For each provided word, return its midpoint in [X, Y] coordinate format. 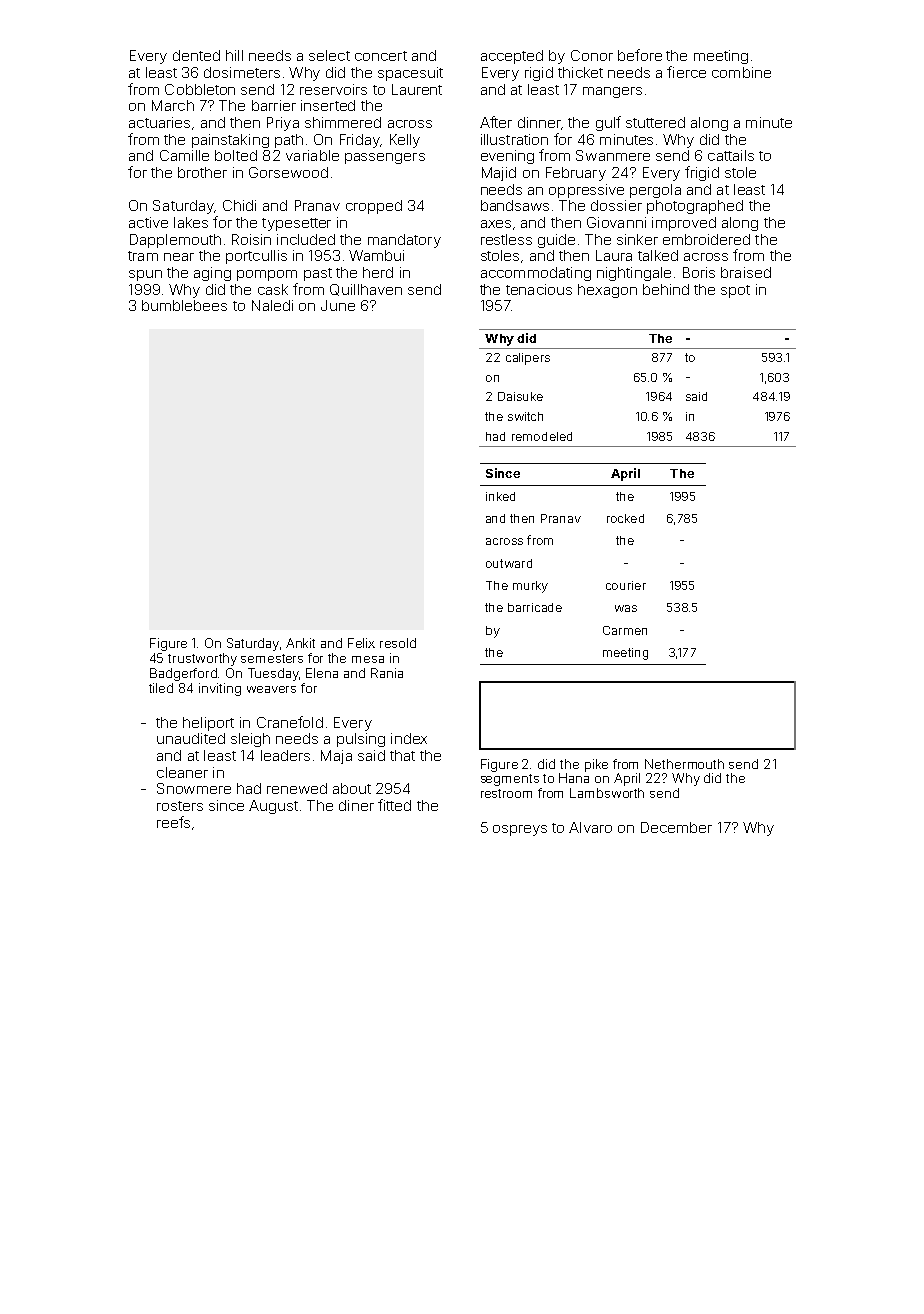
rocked [625, 518]
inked [500, 496]
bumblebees [184, 305]
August [273, 807]
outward [509, 563]
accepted [512, 57]
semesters [272, 658]
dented [196, 55]
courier [626, 585]
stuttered [655, 122]
